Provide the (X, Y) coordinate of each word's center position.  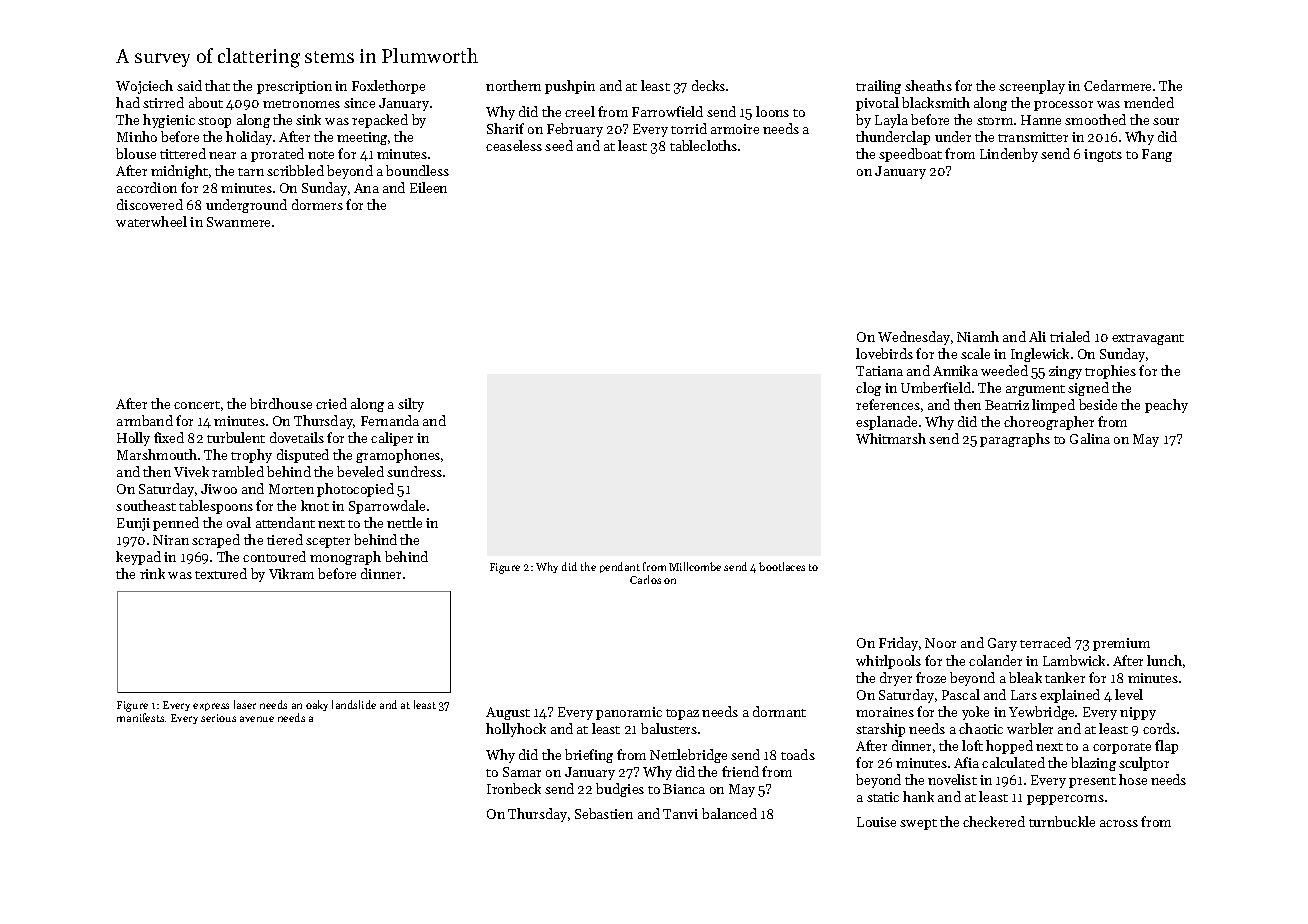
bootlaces (782, 566)
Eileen (428, 187)
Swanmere (238, 222)
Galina (1090, 438)
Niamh (978, 336)
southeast (146, 505)
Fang (1157, 155)
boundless (417, 170)
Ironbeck (514, 788)
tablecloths (703, 145)
